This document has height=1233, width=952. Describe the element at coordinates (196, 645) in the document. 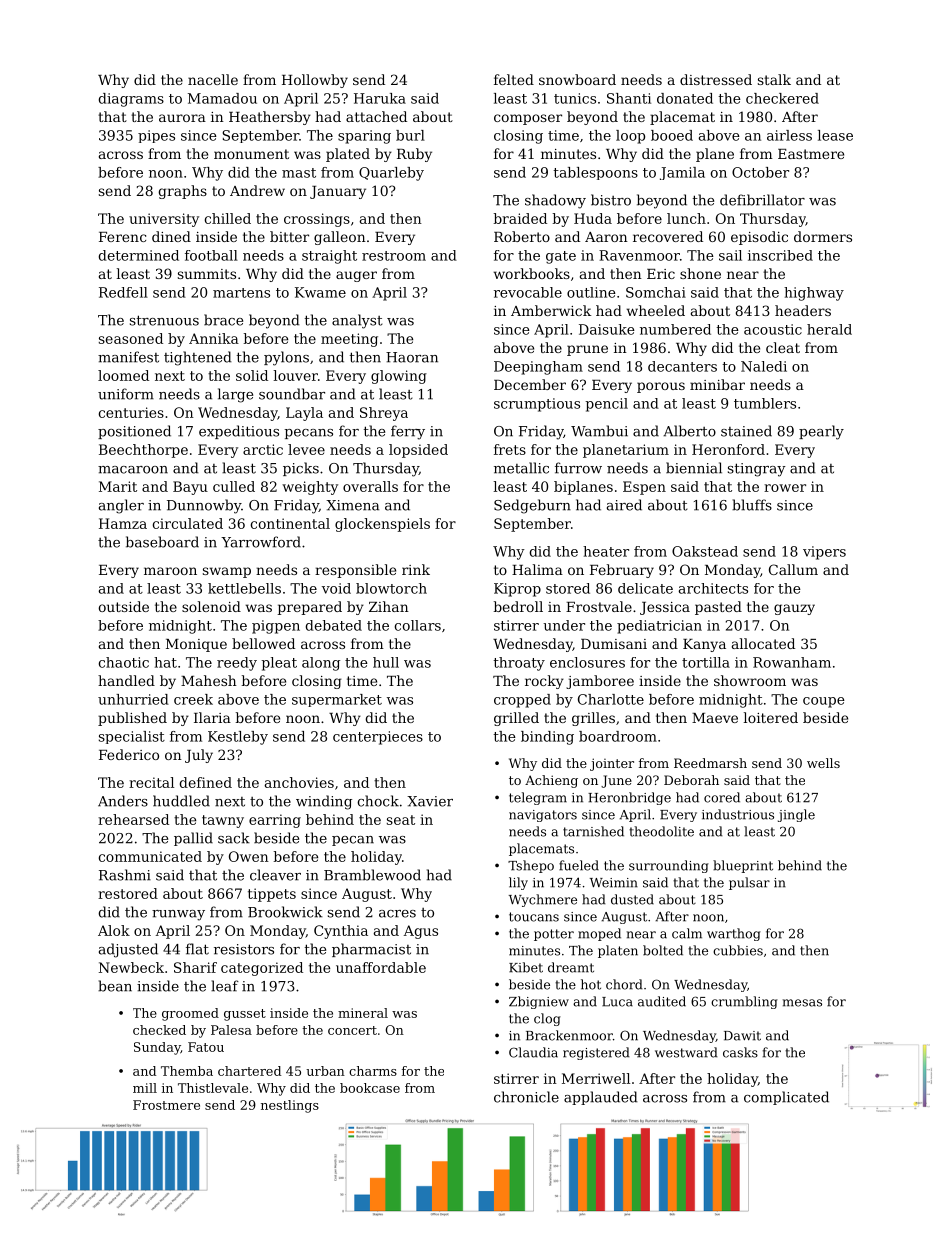

I see `Monique` at that location.
